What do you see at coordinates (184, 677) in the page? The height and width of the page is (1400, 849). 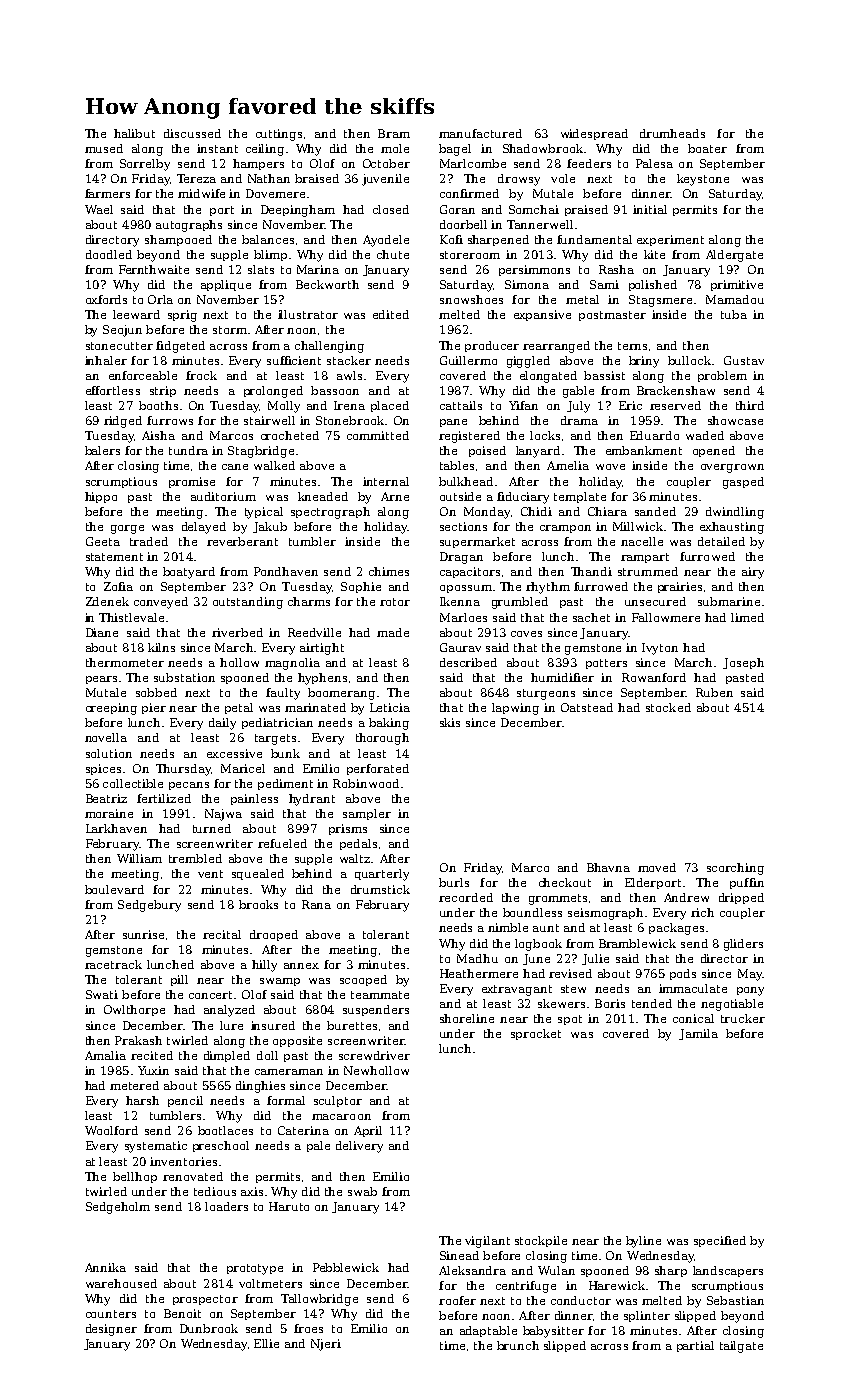 I see `substation` at bounding box center [184, 677].
